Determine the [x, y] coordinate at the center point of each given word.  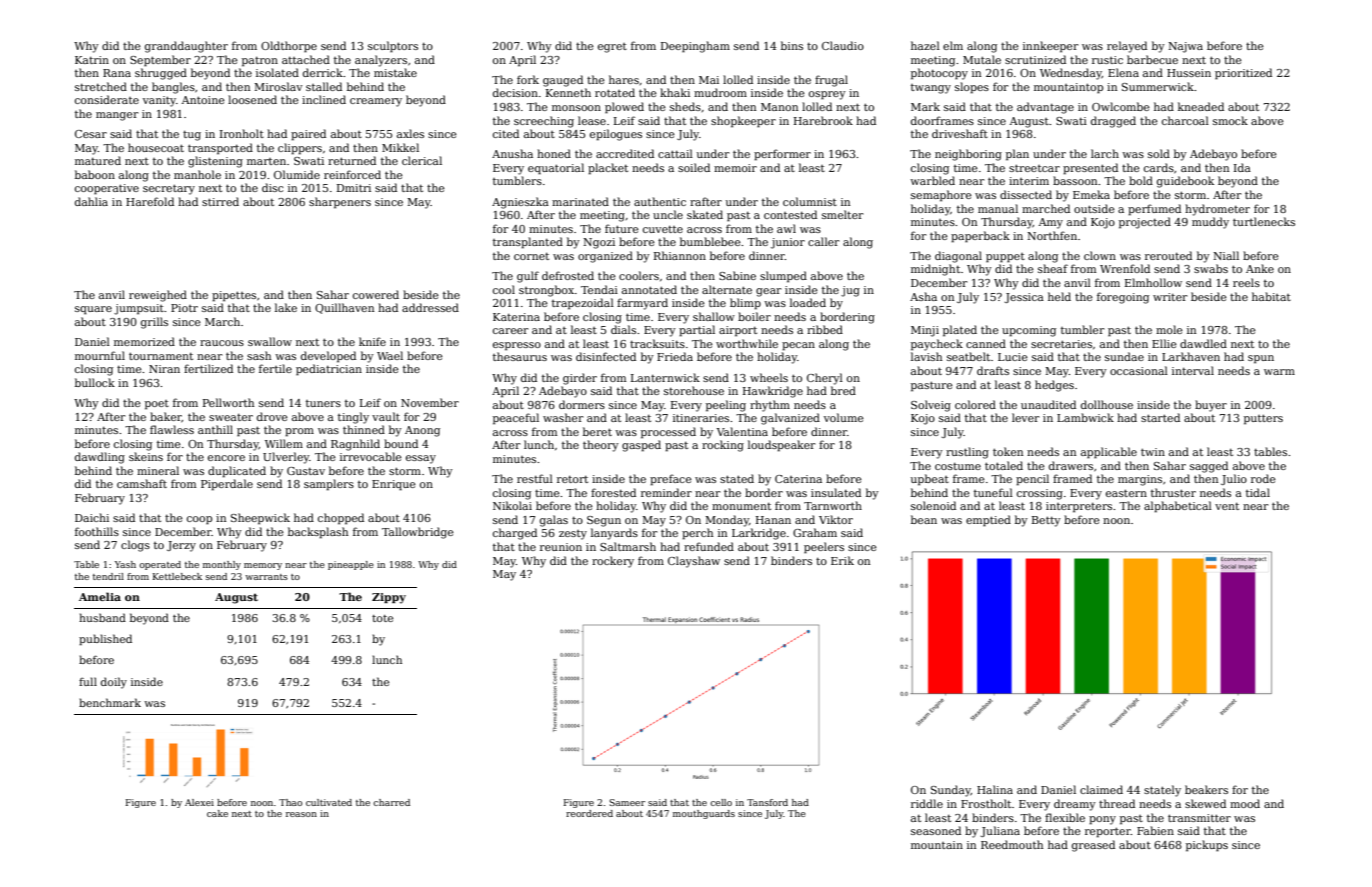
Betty [1046, 521]
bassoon [1075, 180]
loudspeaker [781, 446]
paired [308, 135]
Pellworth [228, 402]
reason [301, 814]
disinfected [606, 356]
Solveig [931, 406]
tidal [1258, 492]
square [93, 310]
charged [515, 534]
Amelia [100, 596]
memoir [735, 168]
